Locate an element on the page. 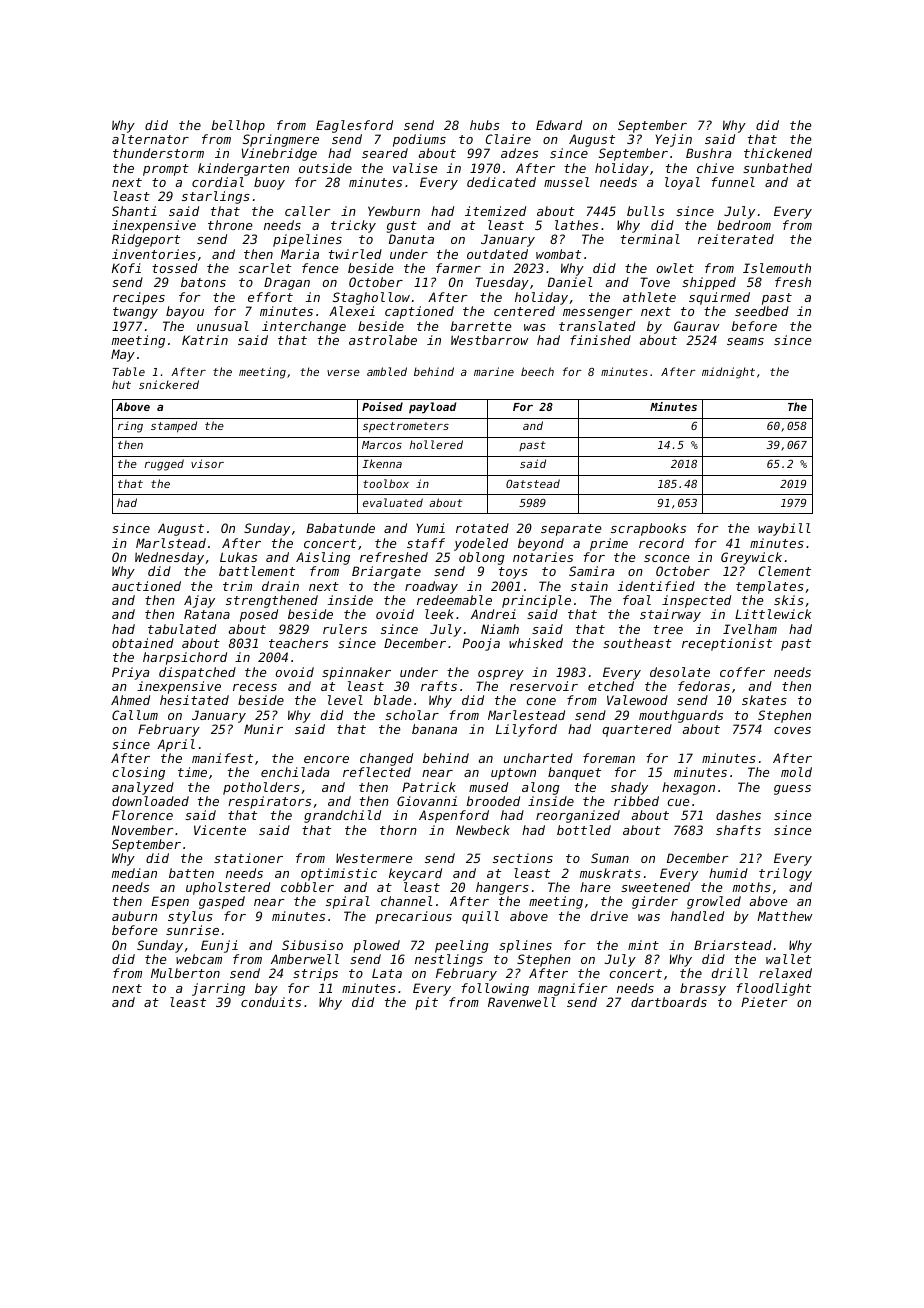 Image resolution: width=924 pixels, height=1308 pixels. bellhop is located at coordinates (238, 126).
